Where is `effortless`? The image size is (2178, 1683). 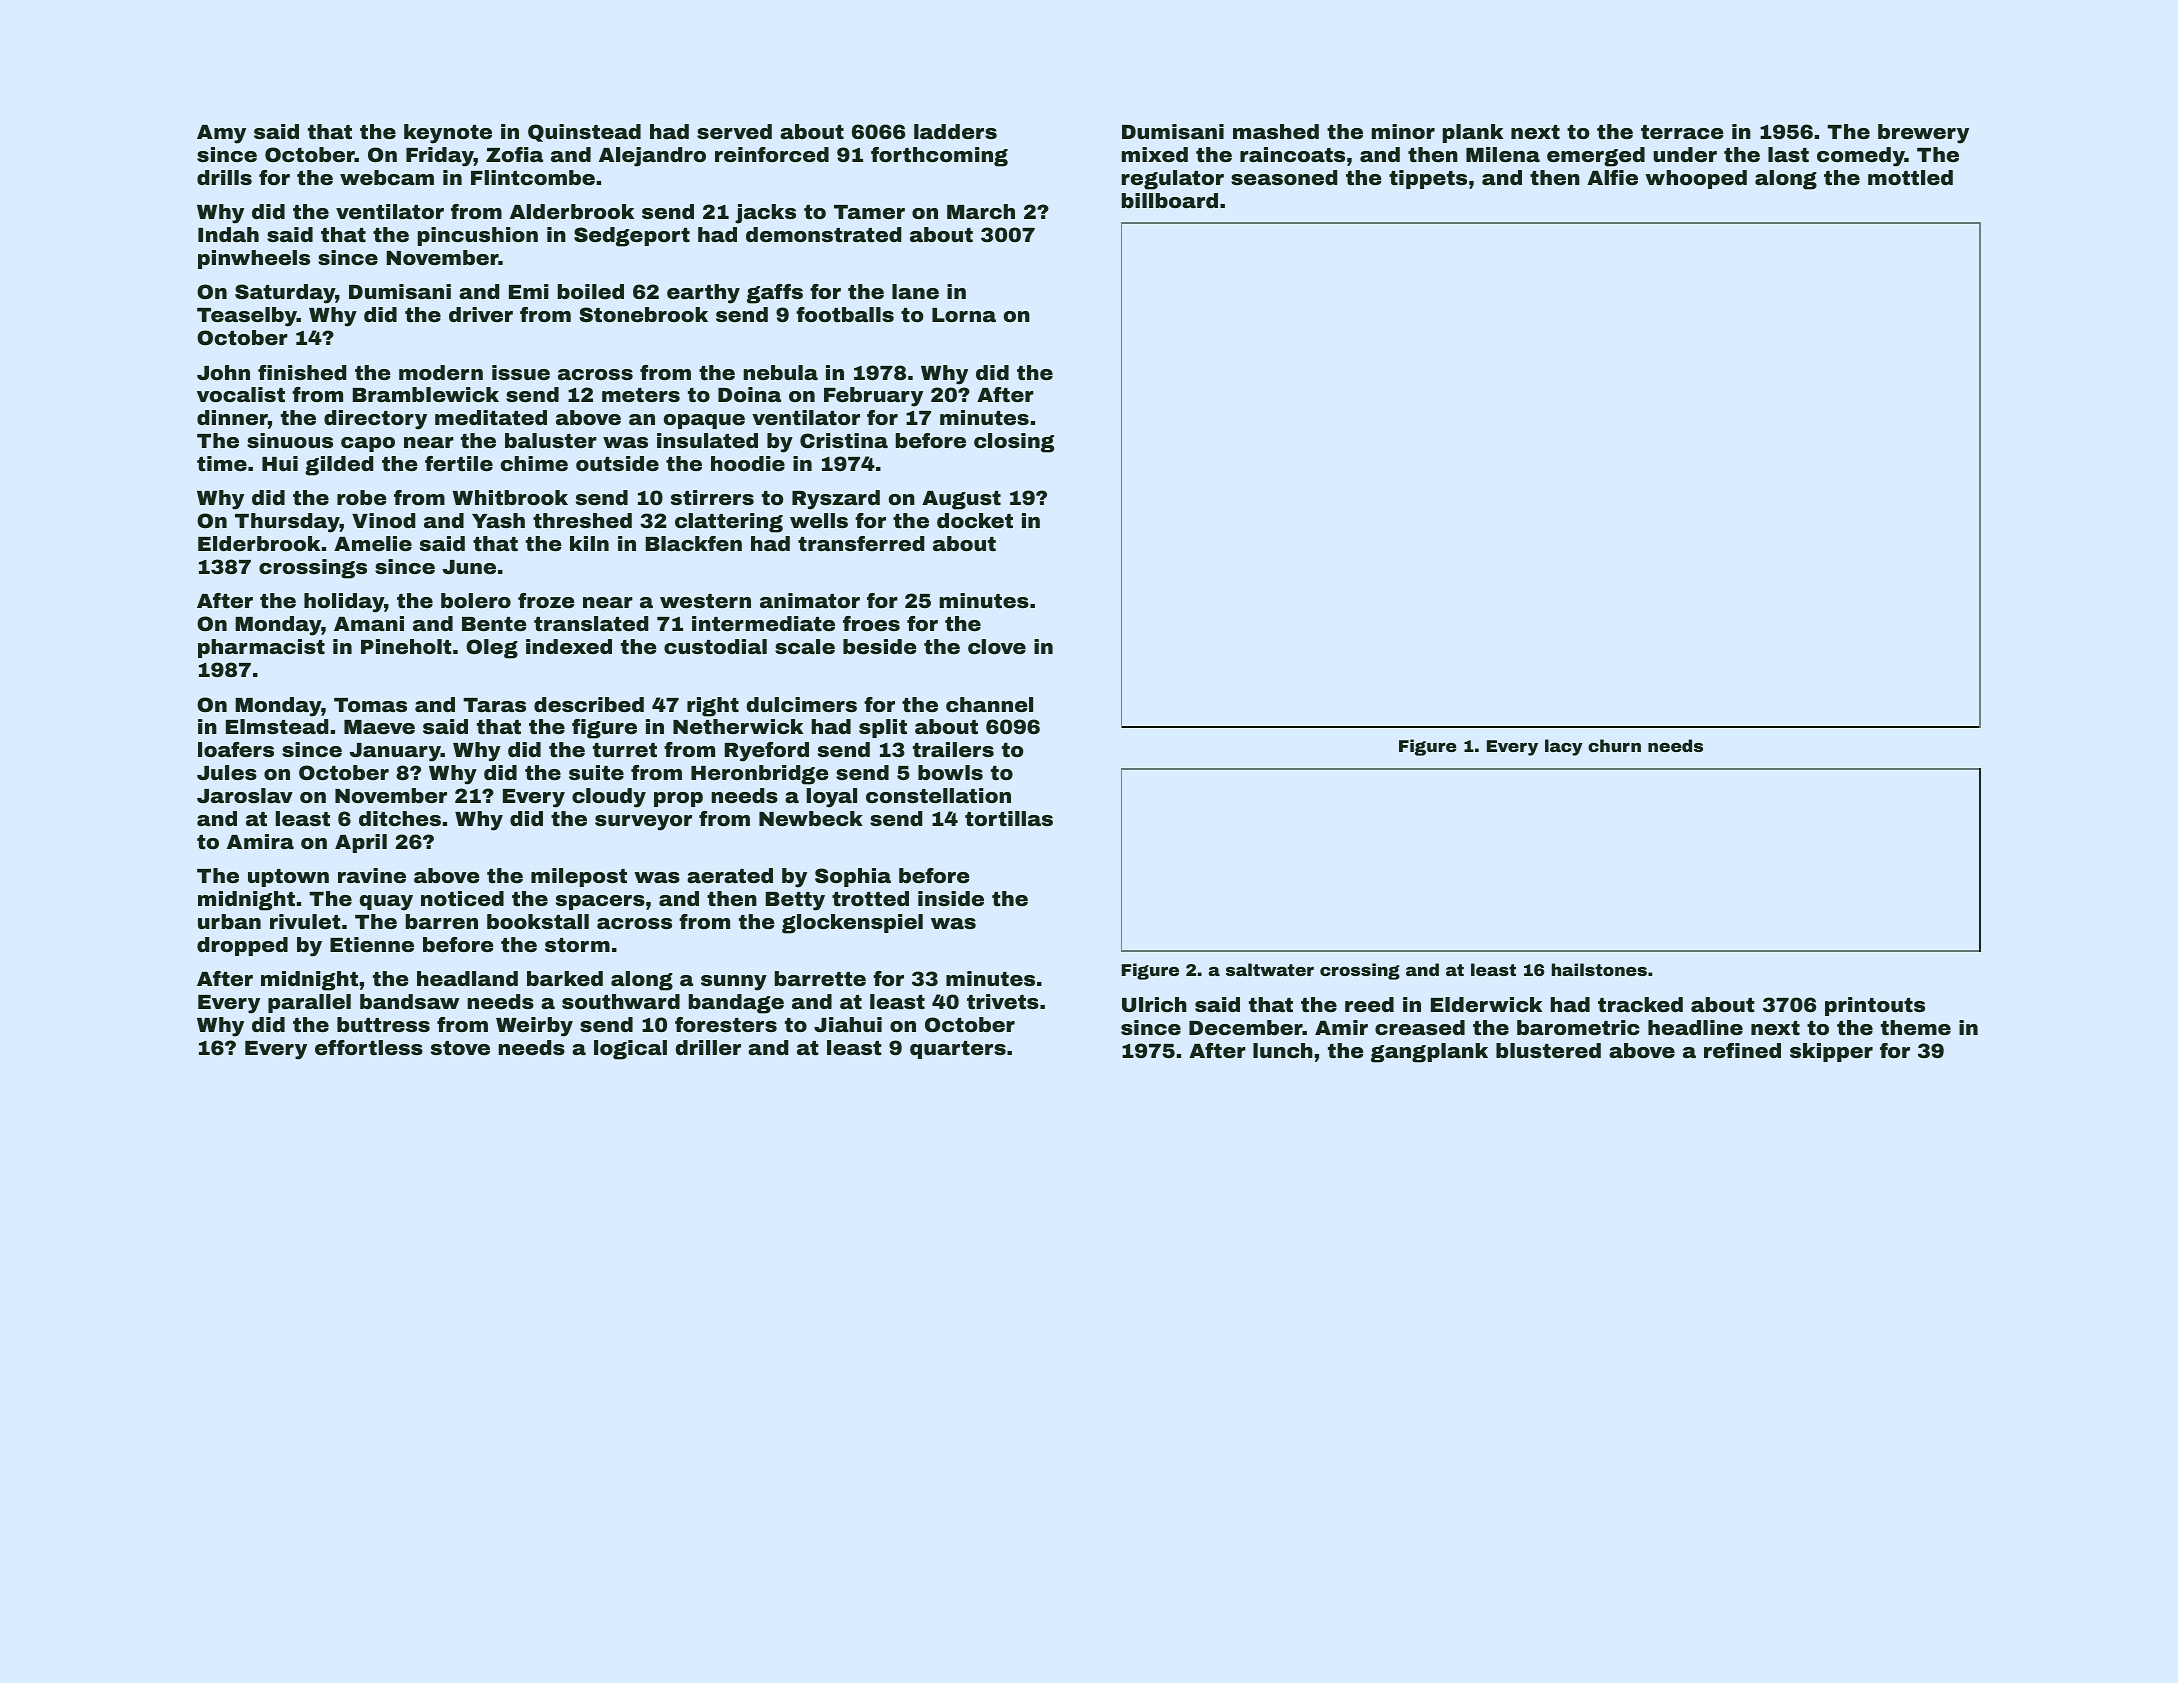 effortless is located at coordinates (369, 1047).
